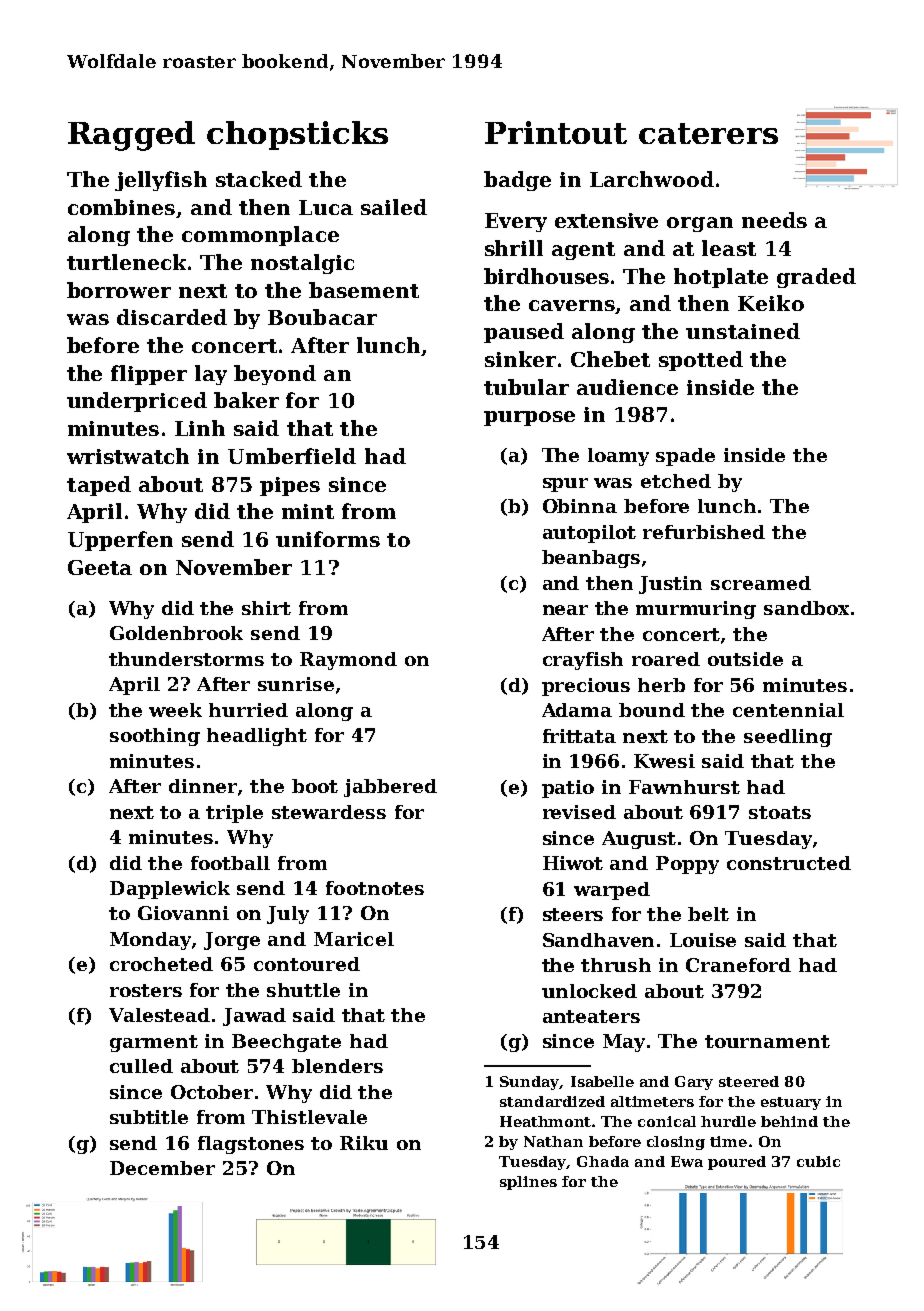 The width and height of the screenshot is (924, 1311). Describe the element at coordinates (354, 939) in the screenshot. I see `Maricel` at that location.
